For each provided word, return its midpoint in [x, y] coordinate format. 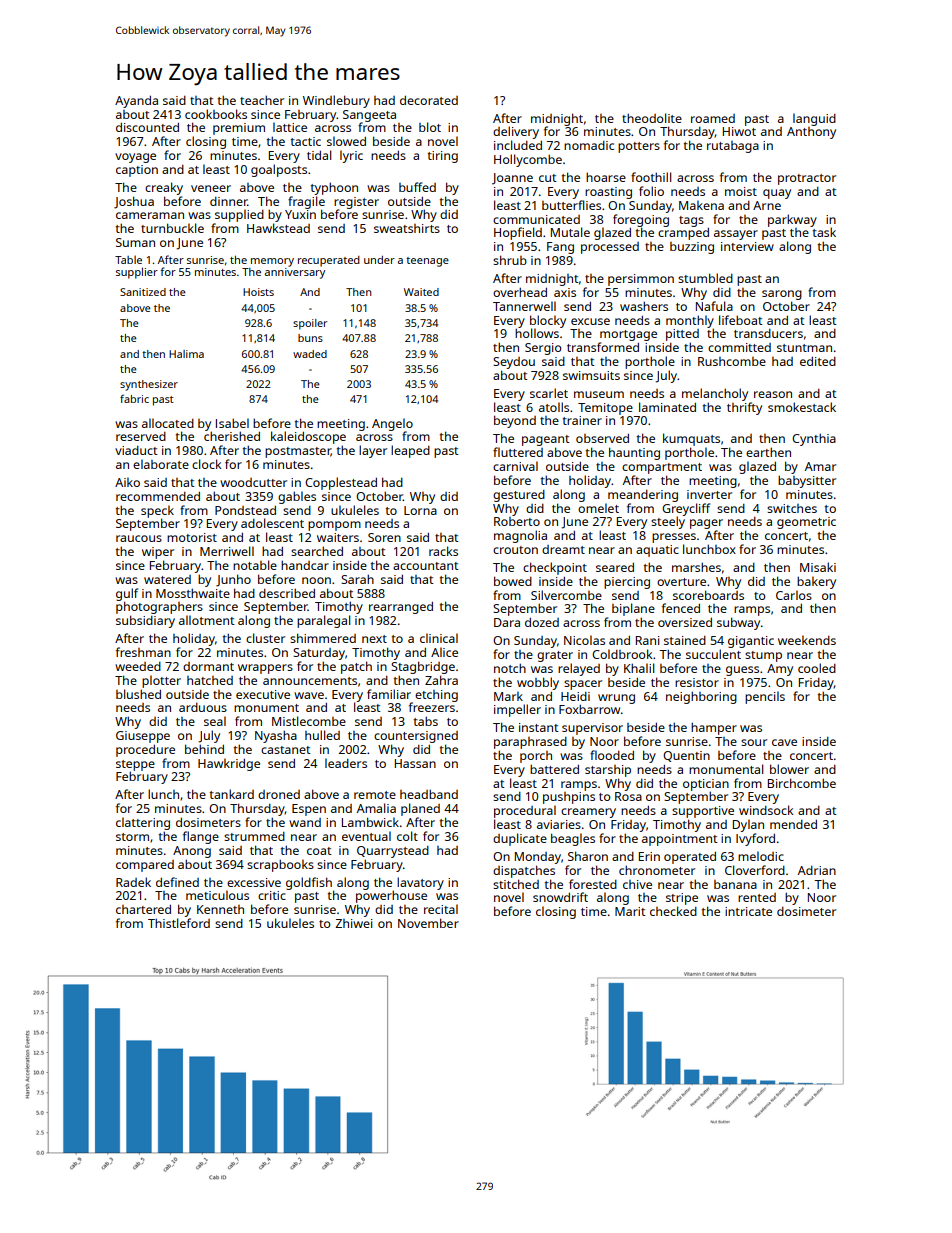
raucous [139, 538]
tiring [443, 157]
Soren [384, 537]
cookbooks [216, 114]
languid [814, 119]
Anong [192, 852]
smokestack [802, 407]
